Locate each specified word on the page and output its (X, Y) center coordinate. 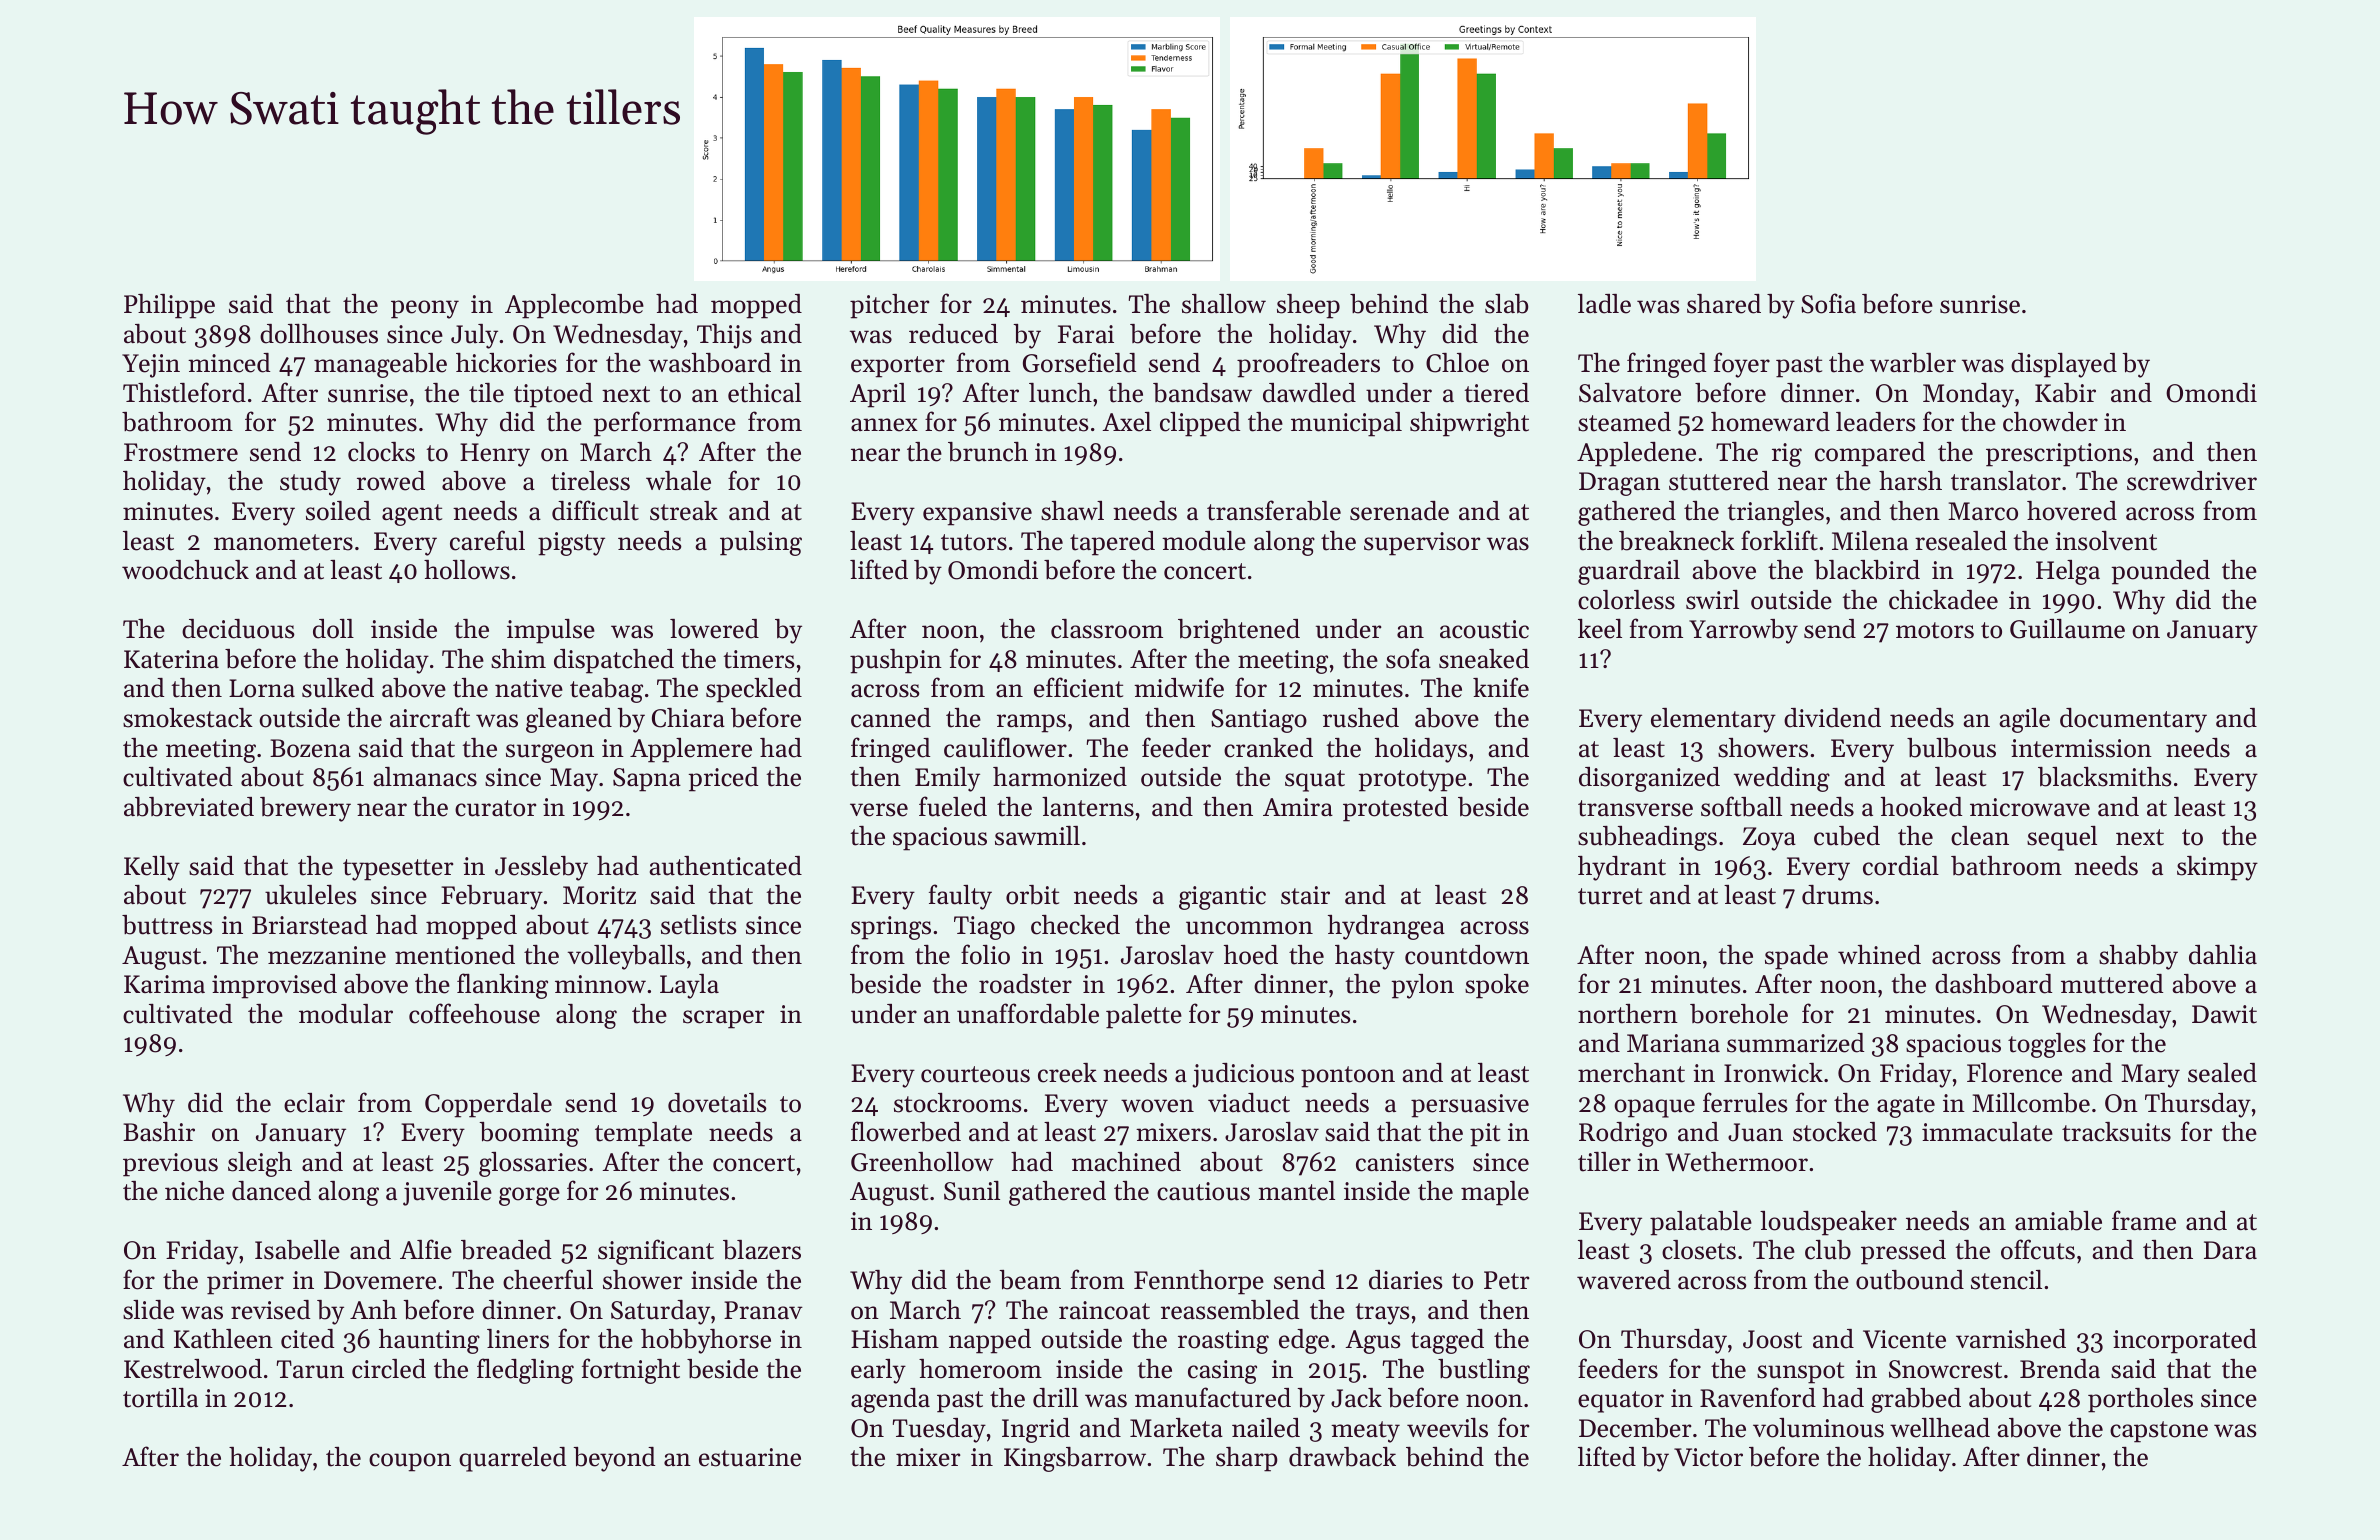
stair (1305, 895)
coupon (410, 1462)
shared (1724, 304)
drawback (1342, 1457)
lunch (1060, 393)
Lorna (262, 688)
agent (412, 515)
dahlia (2223, 955)
